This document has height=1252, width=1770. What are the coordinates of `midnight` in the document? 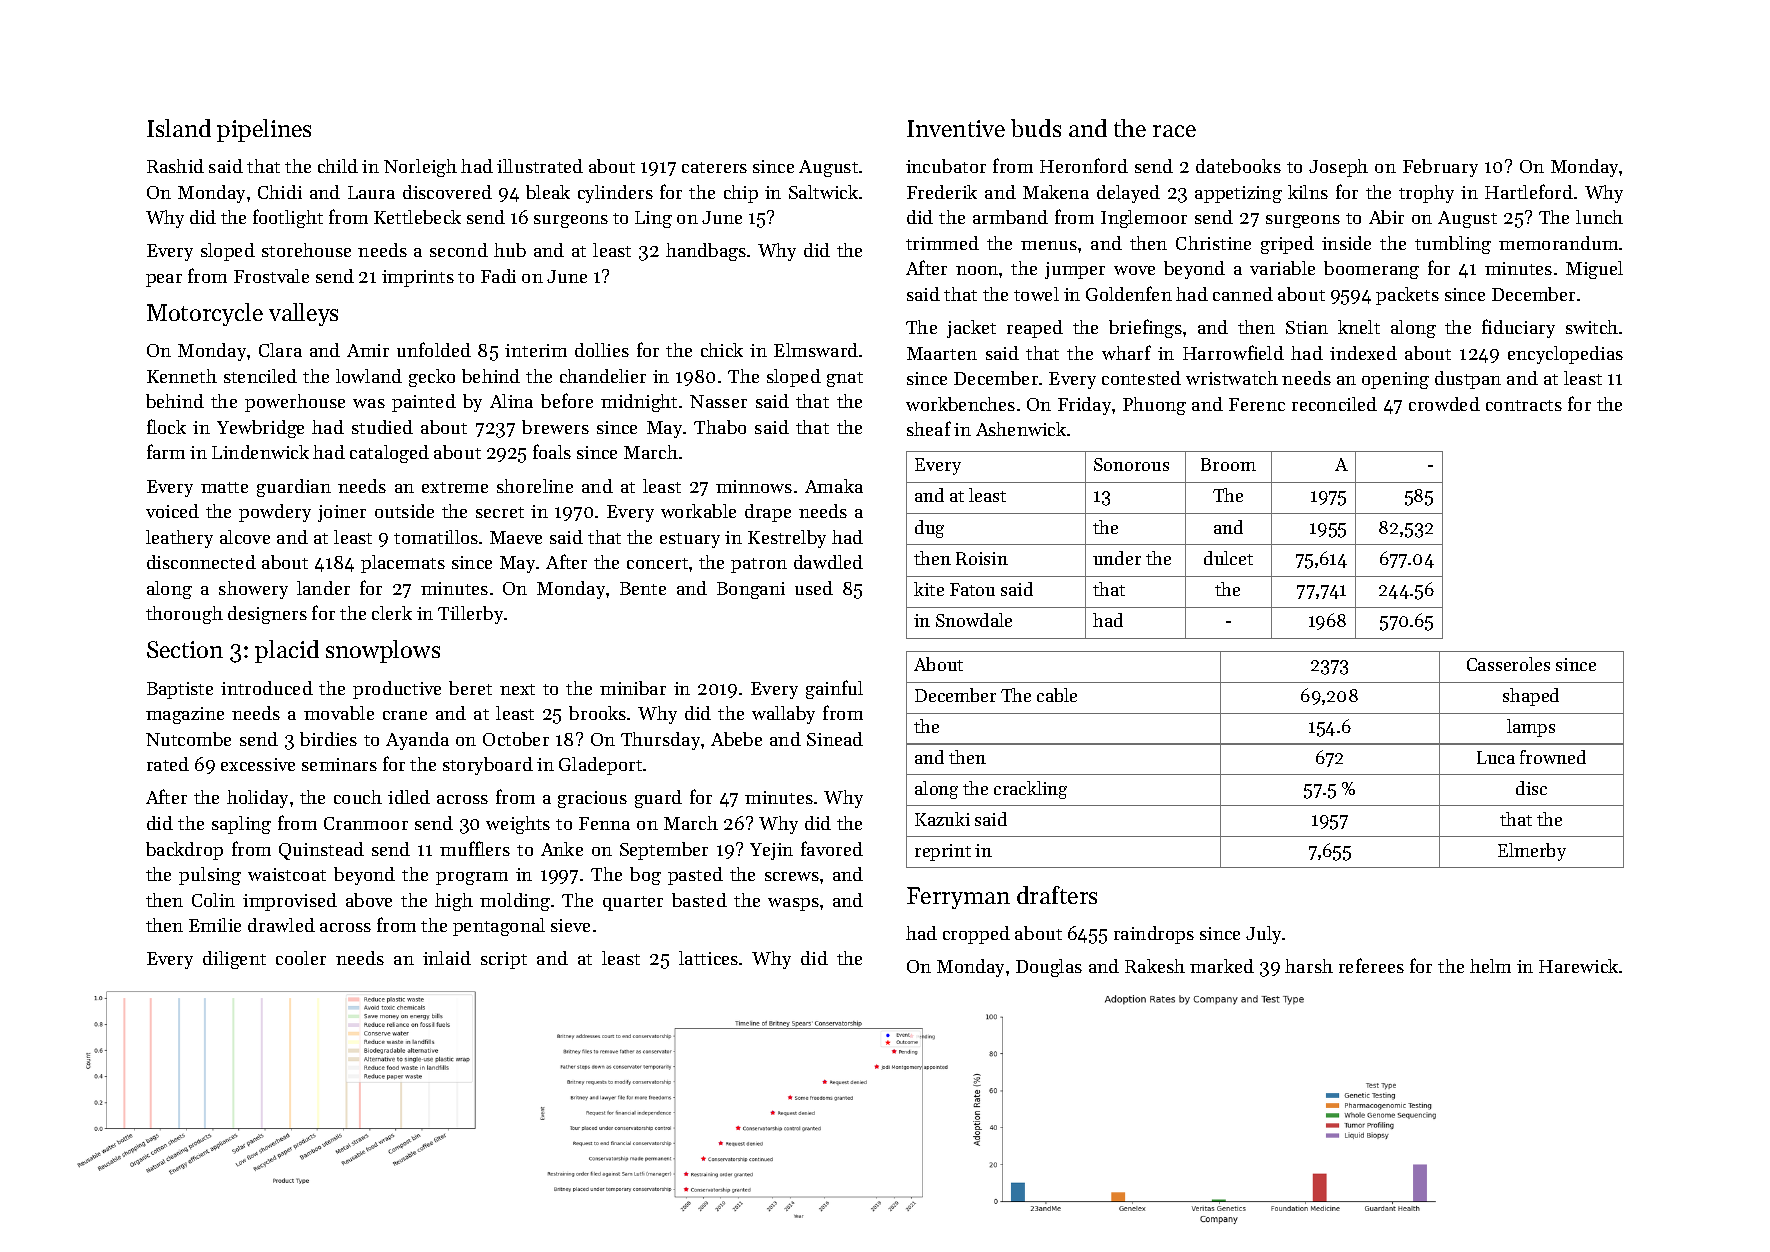 It's located at (639, 403).
